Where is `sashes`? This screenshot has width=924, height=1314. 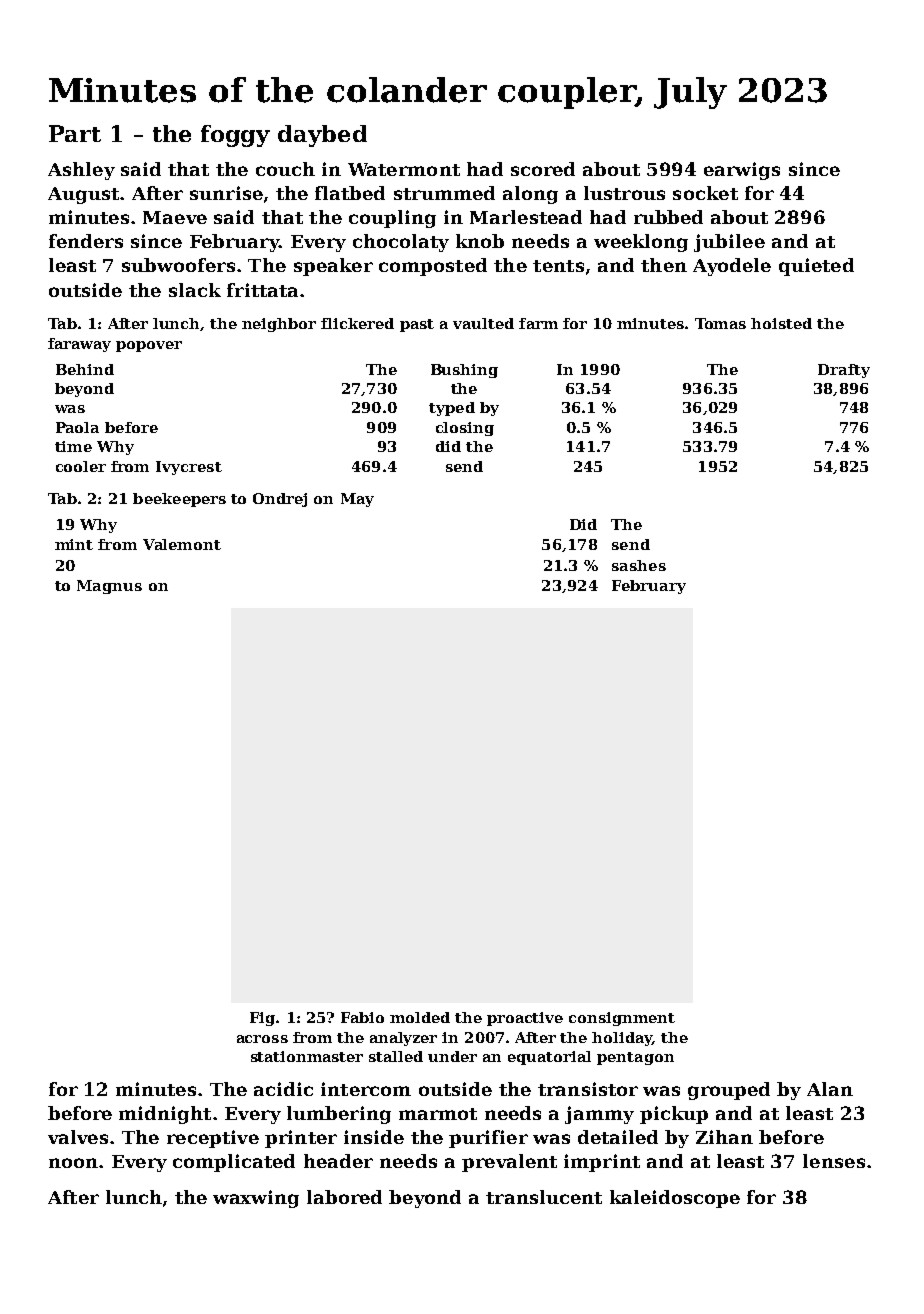 sashes is located at coordinates (639, 565).
